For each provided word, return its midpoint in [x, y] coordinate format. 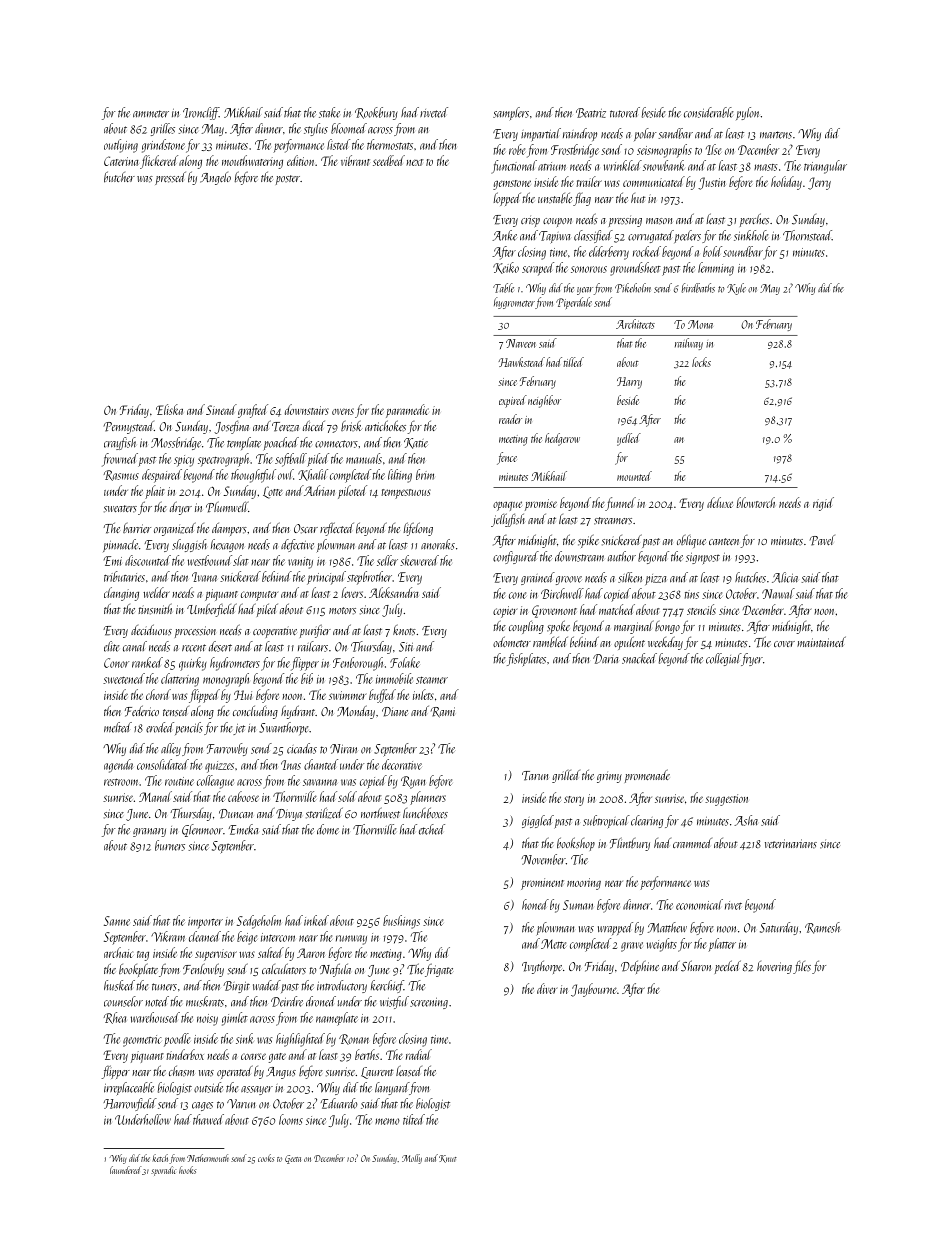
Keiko [506, 268]
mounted [634, 476]
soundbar [743, 251]
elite [112, 646]
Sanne [117, 921]
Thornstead [807, 235]
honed [535, 904]
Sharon [696, 966]
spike [588, 541]
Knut [448, 1159]
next [414, 162]
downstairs [307, 409]
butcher [119, 177]
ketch [160, 1158]
